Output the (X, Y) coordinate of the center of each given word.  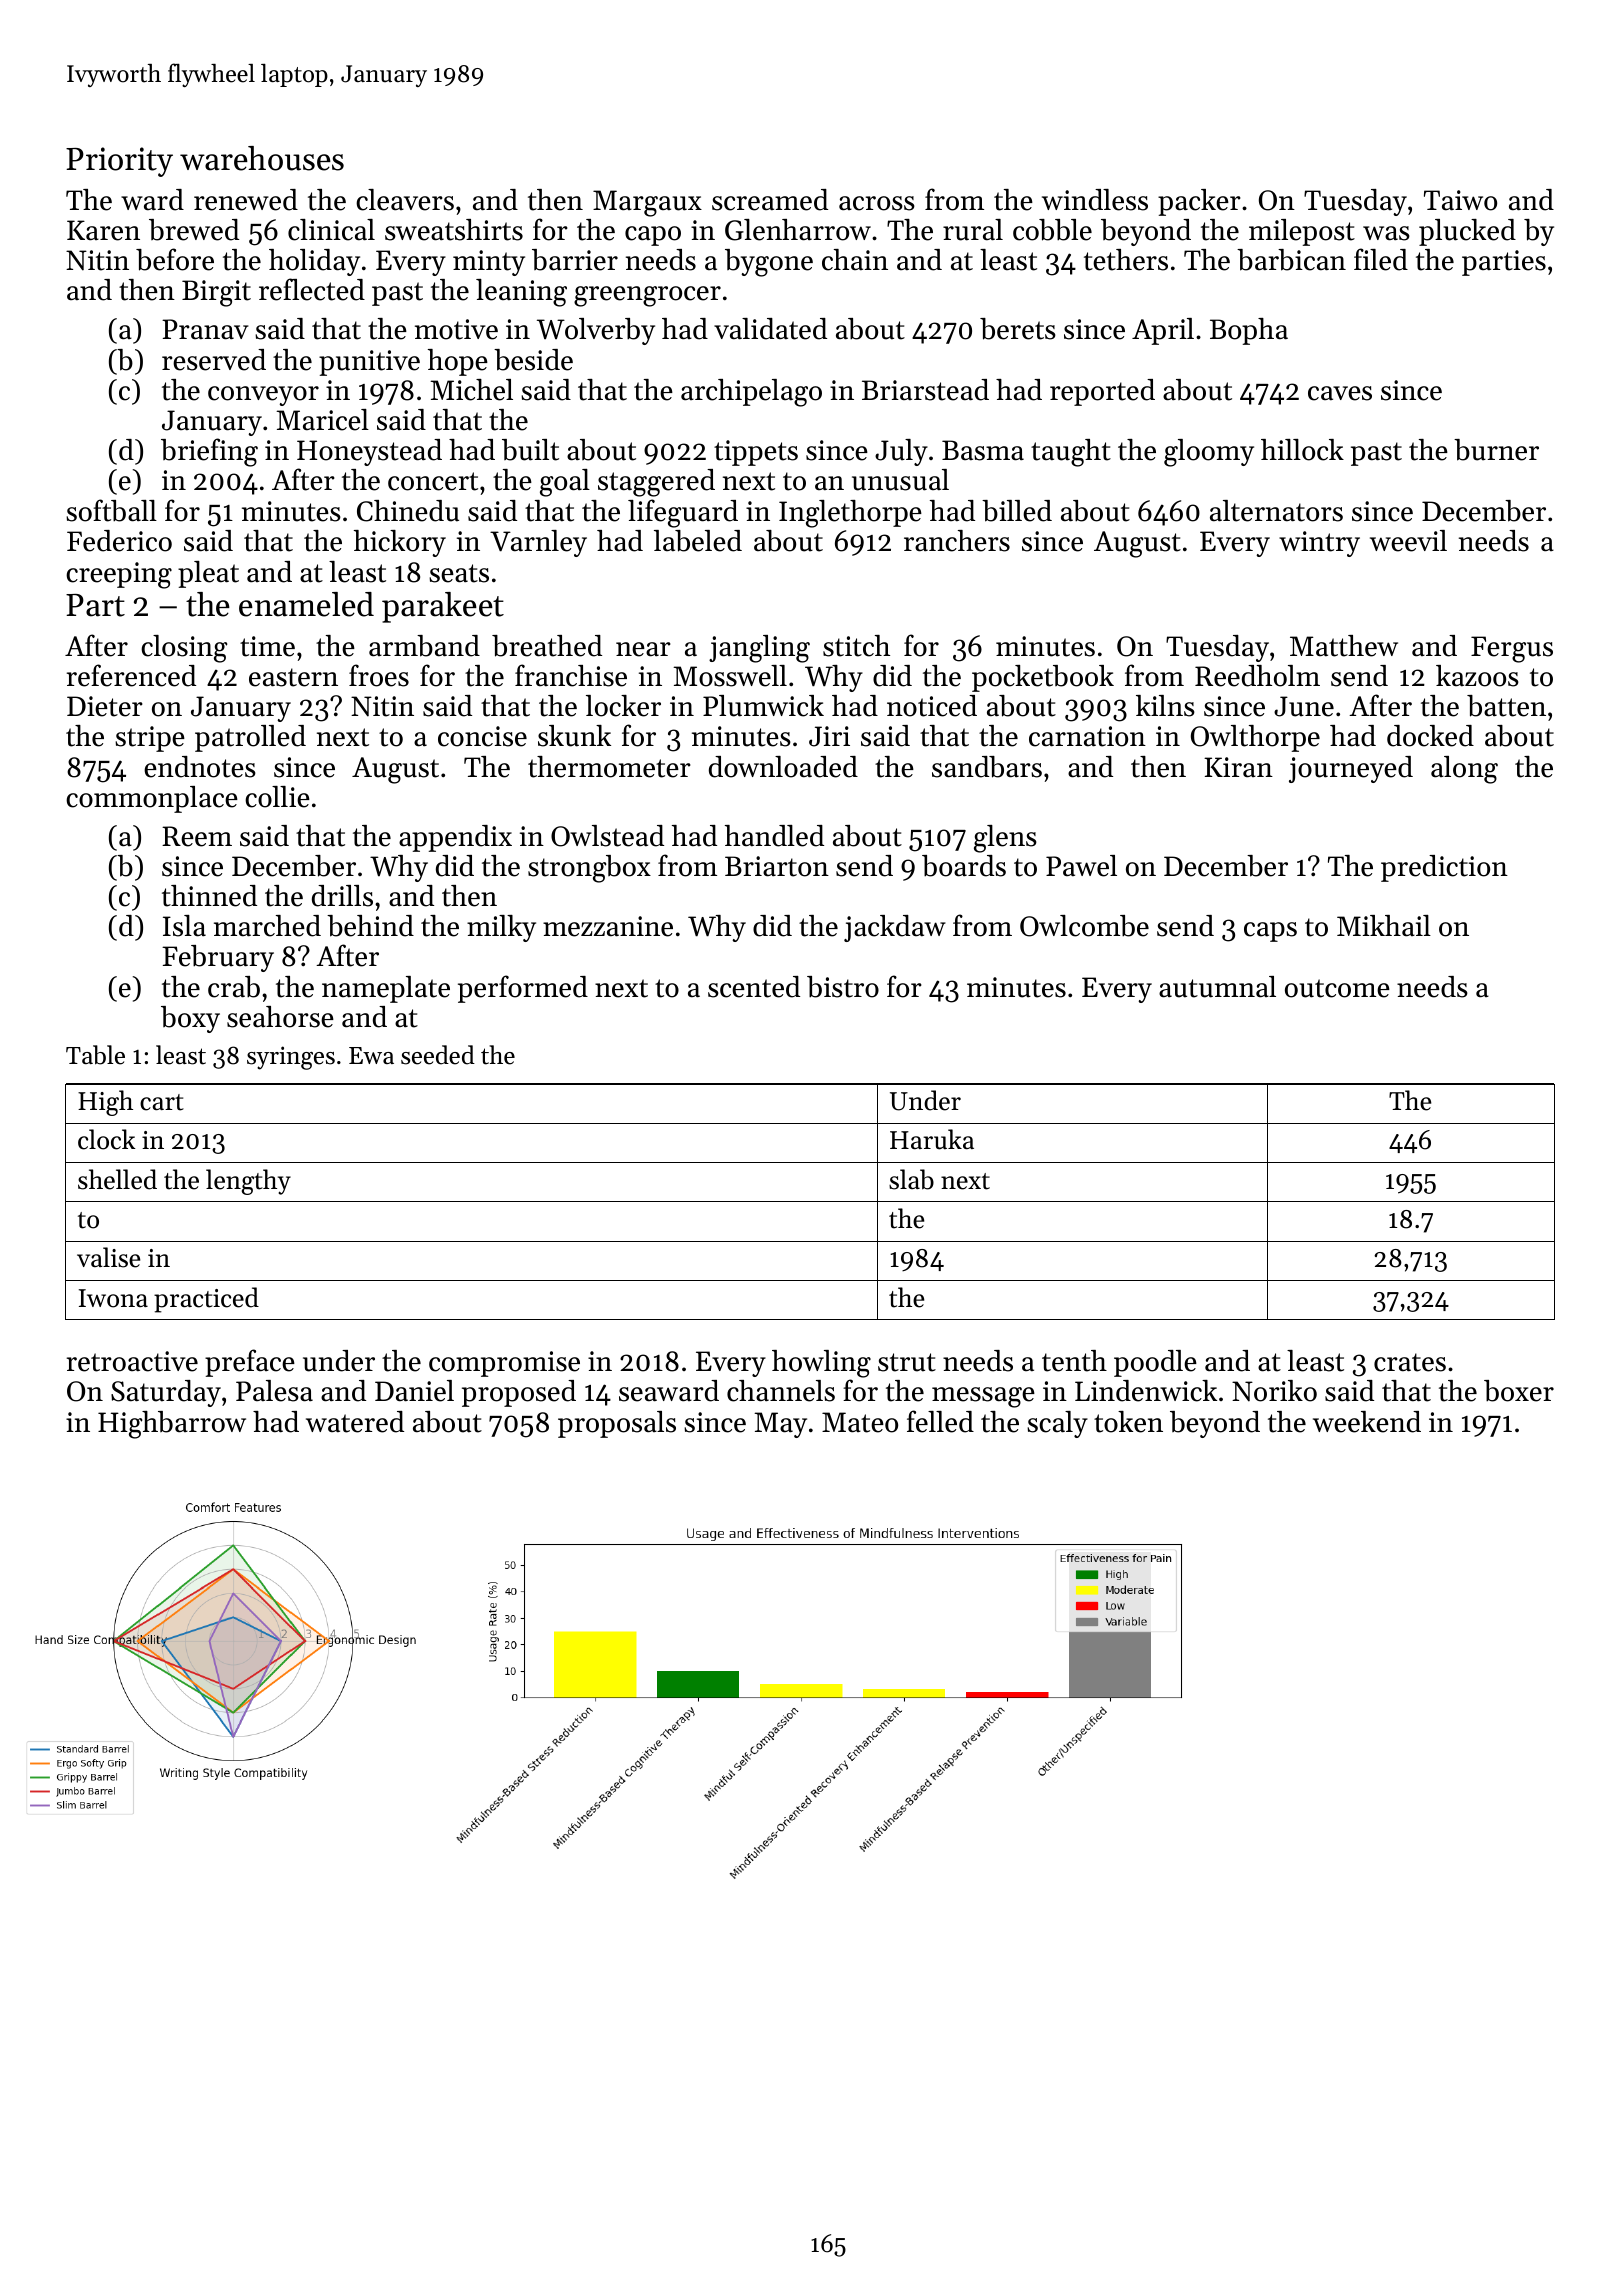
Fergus (1512, 649)
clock (107, 1139)
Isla (184, 926)
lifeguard (683, 513)
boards (964, 866)
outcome (1337, 988)
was (1386, 233)
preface (250, 1363)
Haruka (932, 1139)
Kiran (1238, 767)
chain (855, 260)
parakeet (443, 607)
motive (456, 329)
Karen (103, 230)
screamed (770, 200)
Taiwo (1460, 200)
